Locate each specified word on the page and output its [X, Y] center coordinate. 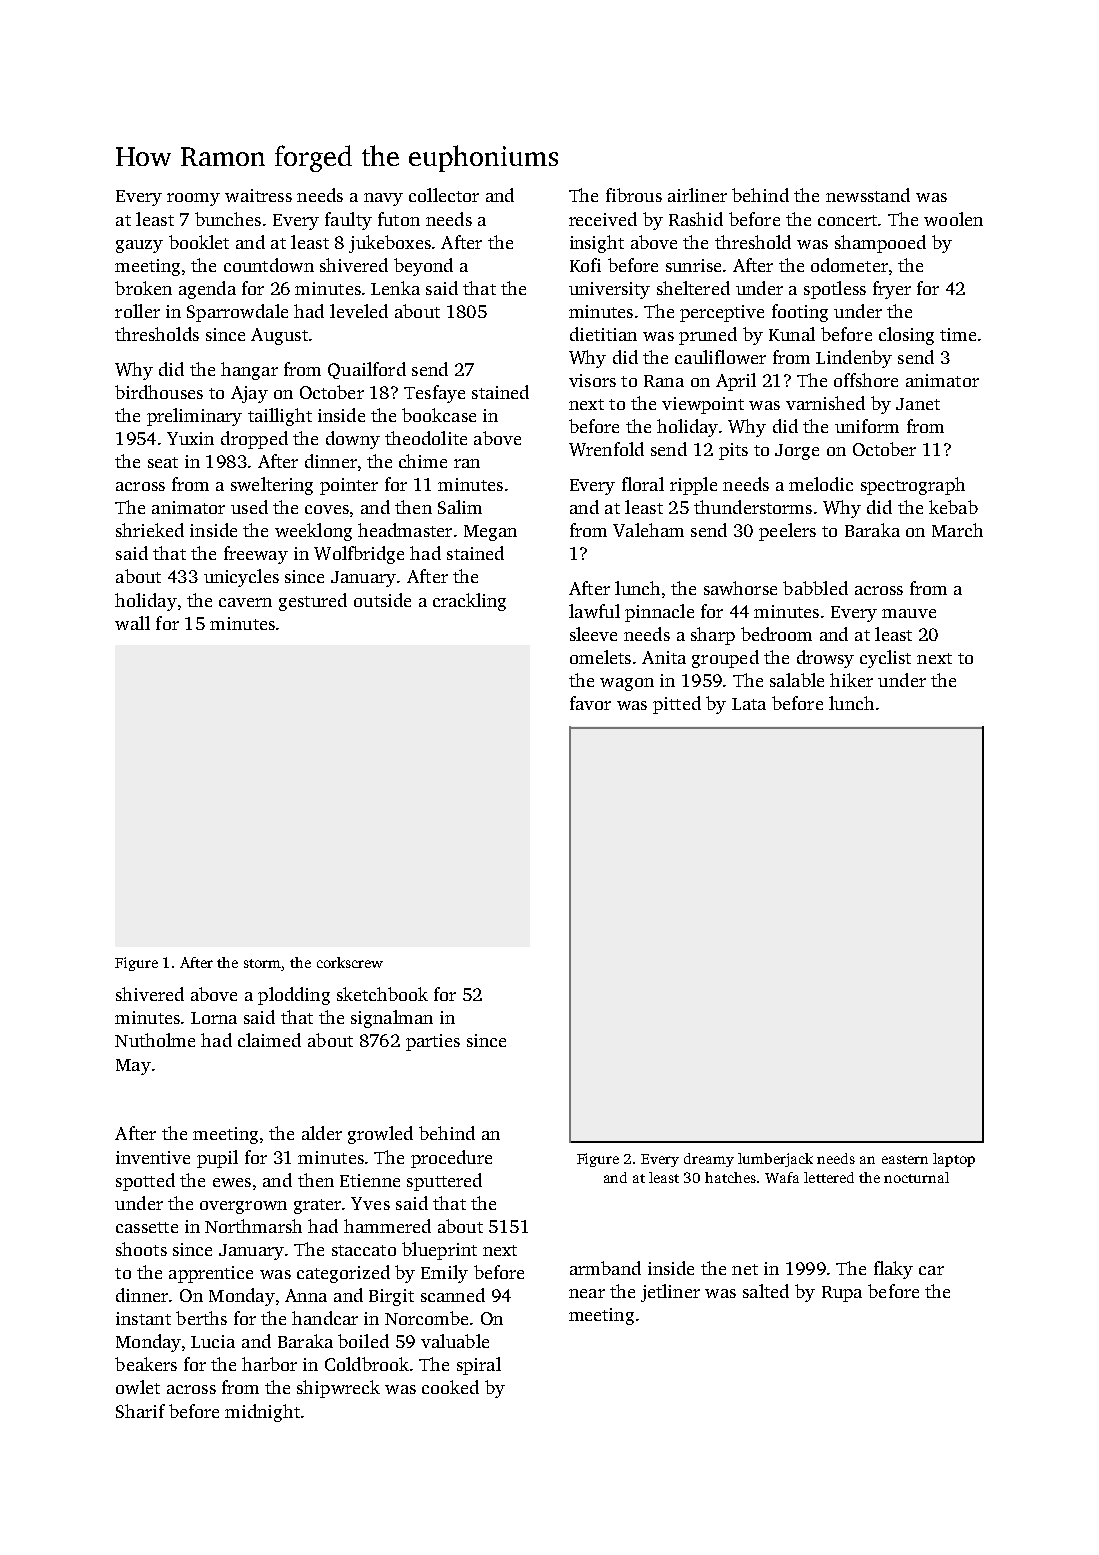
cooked [450, 1387]
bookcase [439, 415]
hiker [851, 680]
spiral [479, 1366]
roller [137, 311]
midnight [262, 1413]
